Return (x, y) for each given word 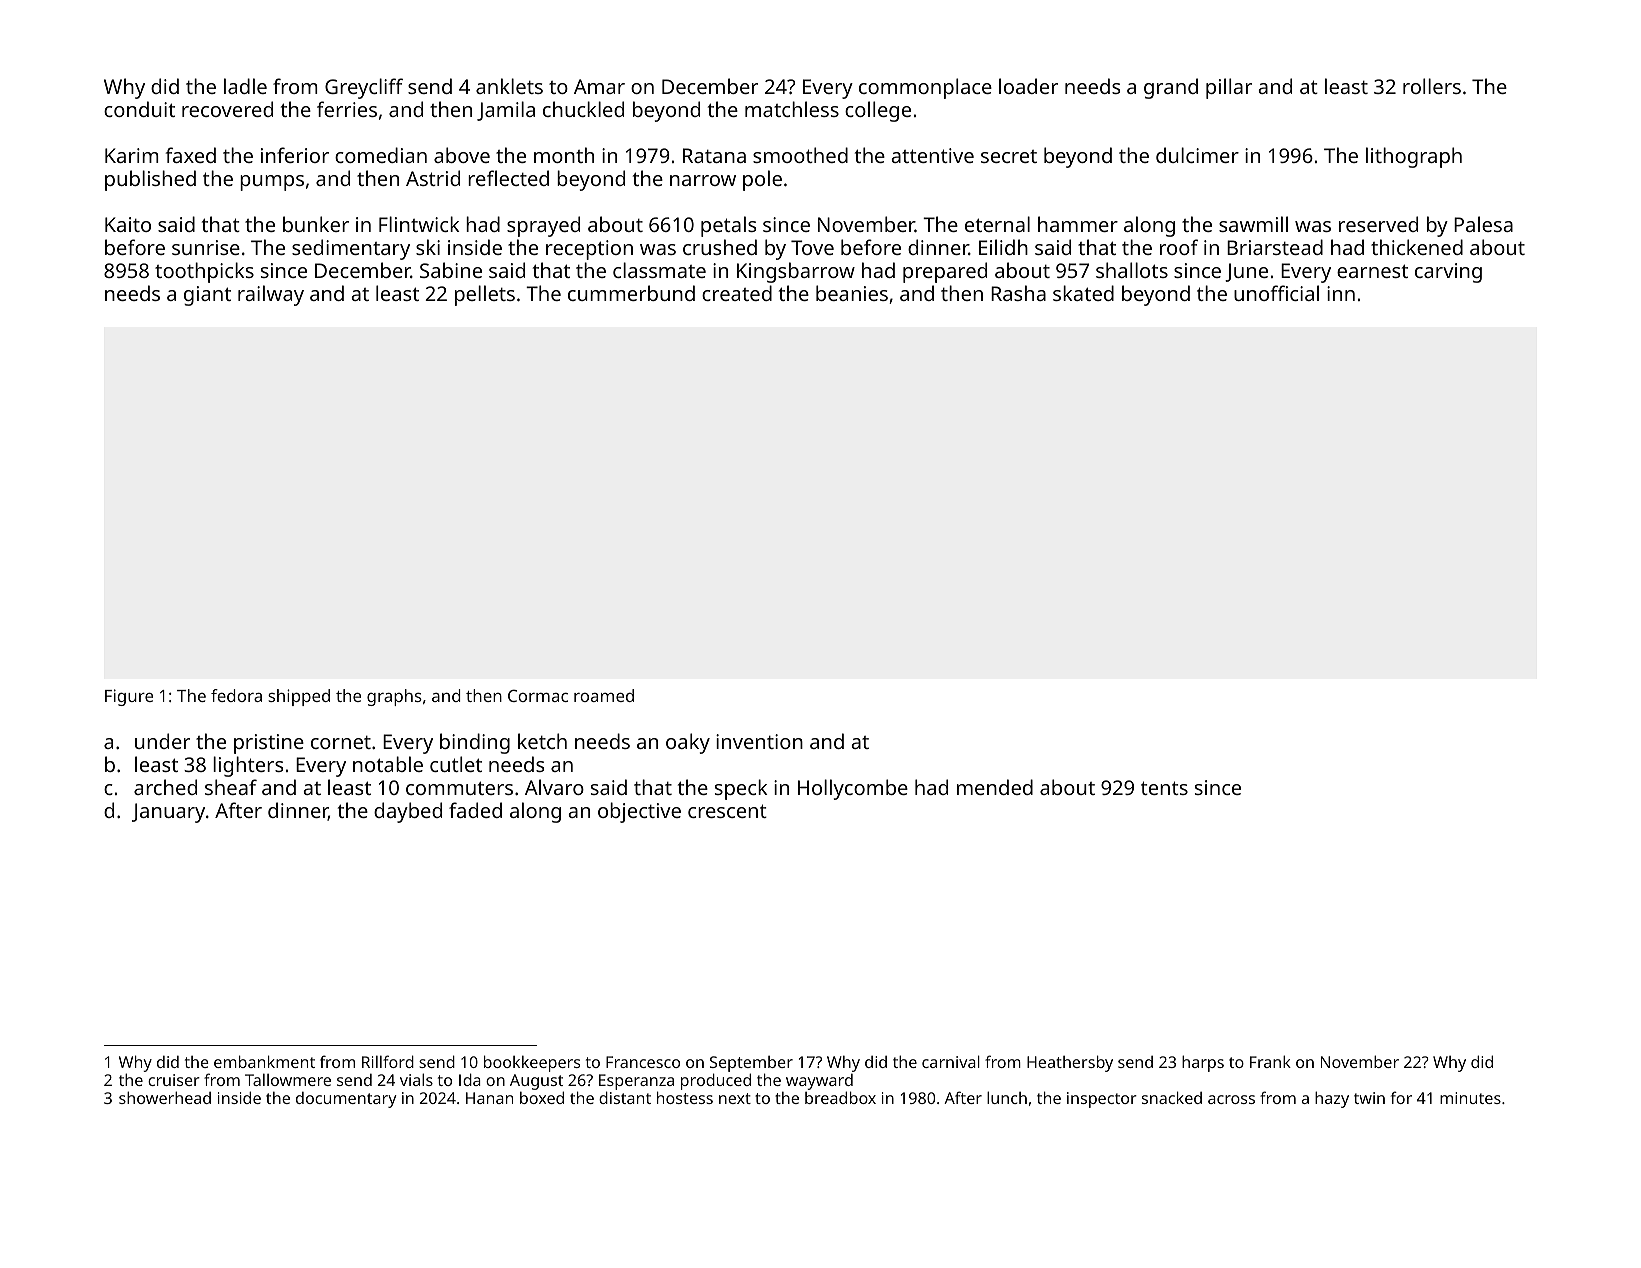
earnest (1372, 271)
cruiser (174, 1080)
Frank (1270, 1061)
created (737, 293)
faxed (191, 155)
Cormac (538, 695)
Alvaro (554, 787)
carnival (951, 1061)
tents (1164, 788)
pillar (1229, 88)
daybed (408, 812)
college (878, 111)
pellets (485, 295)
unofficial (1276, 293)
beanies (852, 293)
